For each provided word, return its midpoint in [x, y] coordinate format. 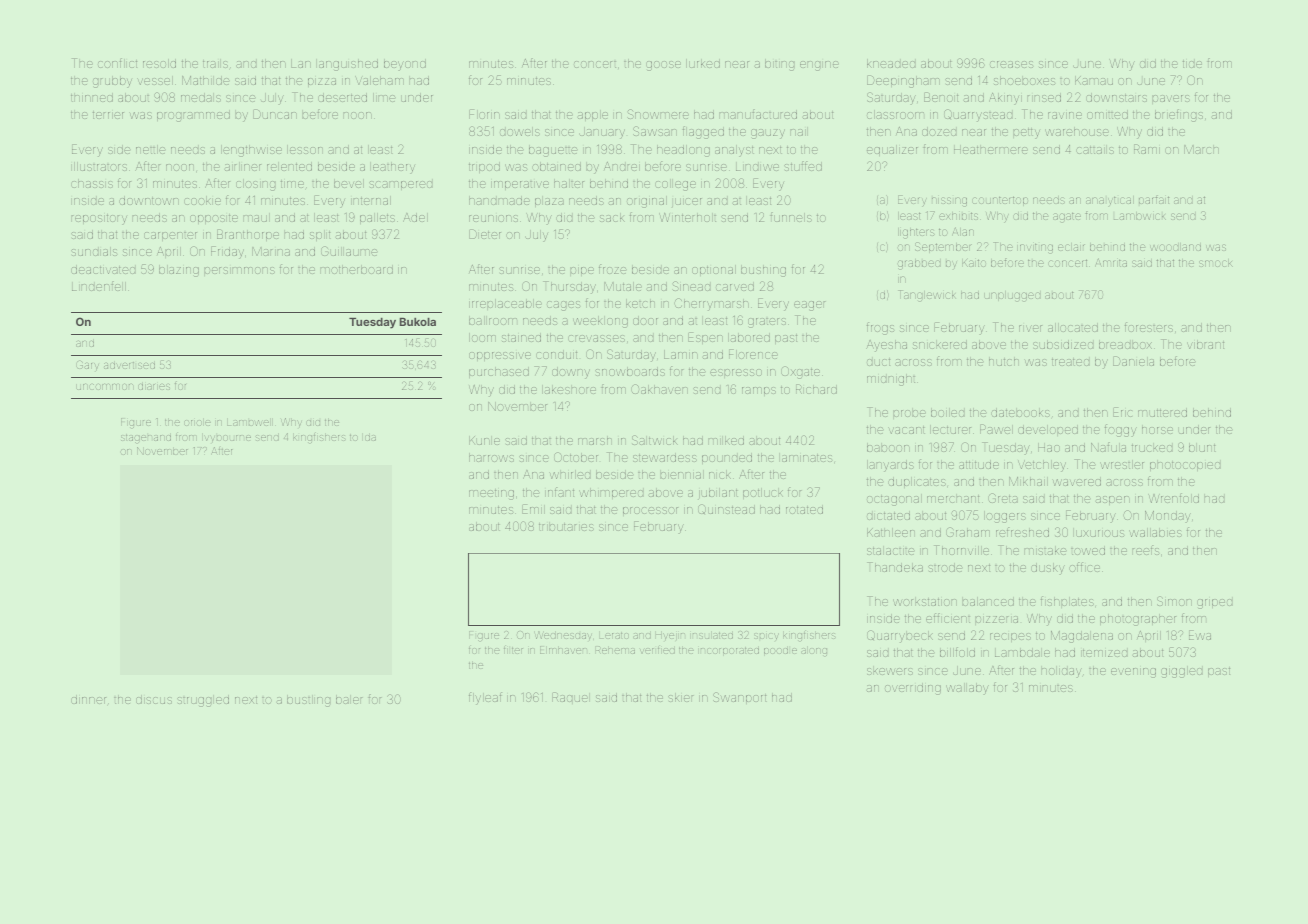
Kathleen [891, 532]
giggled [1182, 672]
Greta [1003, 498]
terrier [108, 115]
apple [592, 115]
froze [613, 269]
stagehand [146, 438]
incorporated [728, 651]
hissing [949, 202]
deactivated [103, 269]
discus [154, 699]
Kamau [1094, 80]
